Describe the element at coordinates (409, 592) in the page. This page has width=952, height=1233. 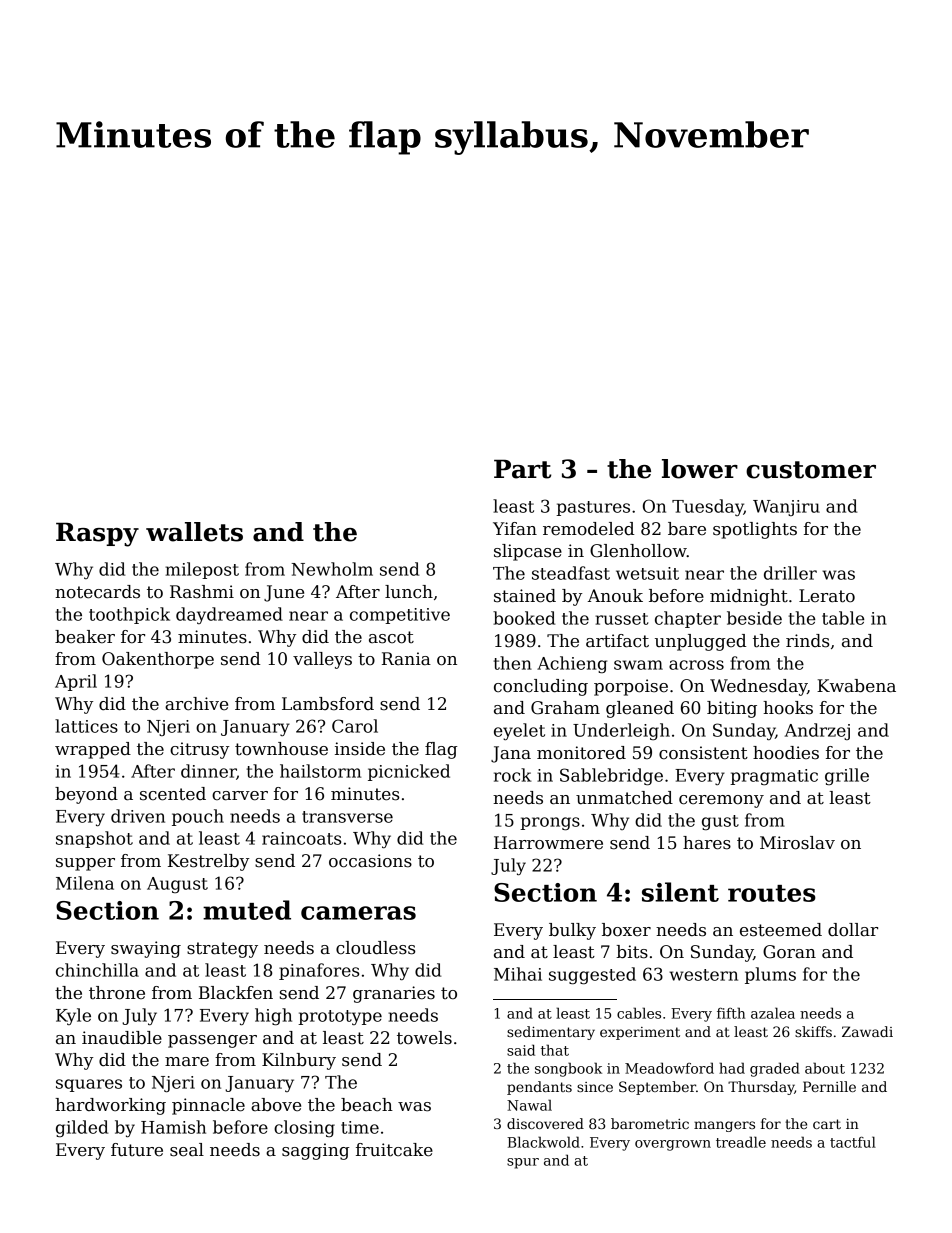
I see `lunch` at that location.
